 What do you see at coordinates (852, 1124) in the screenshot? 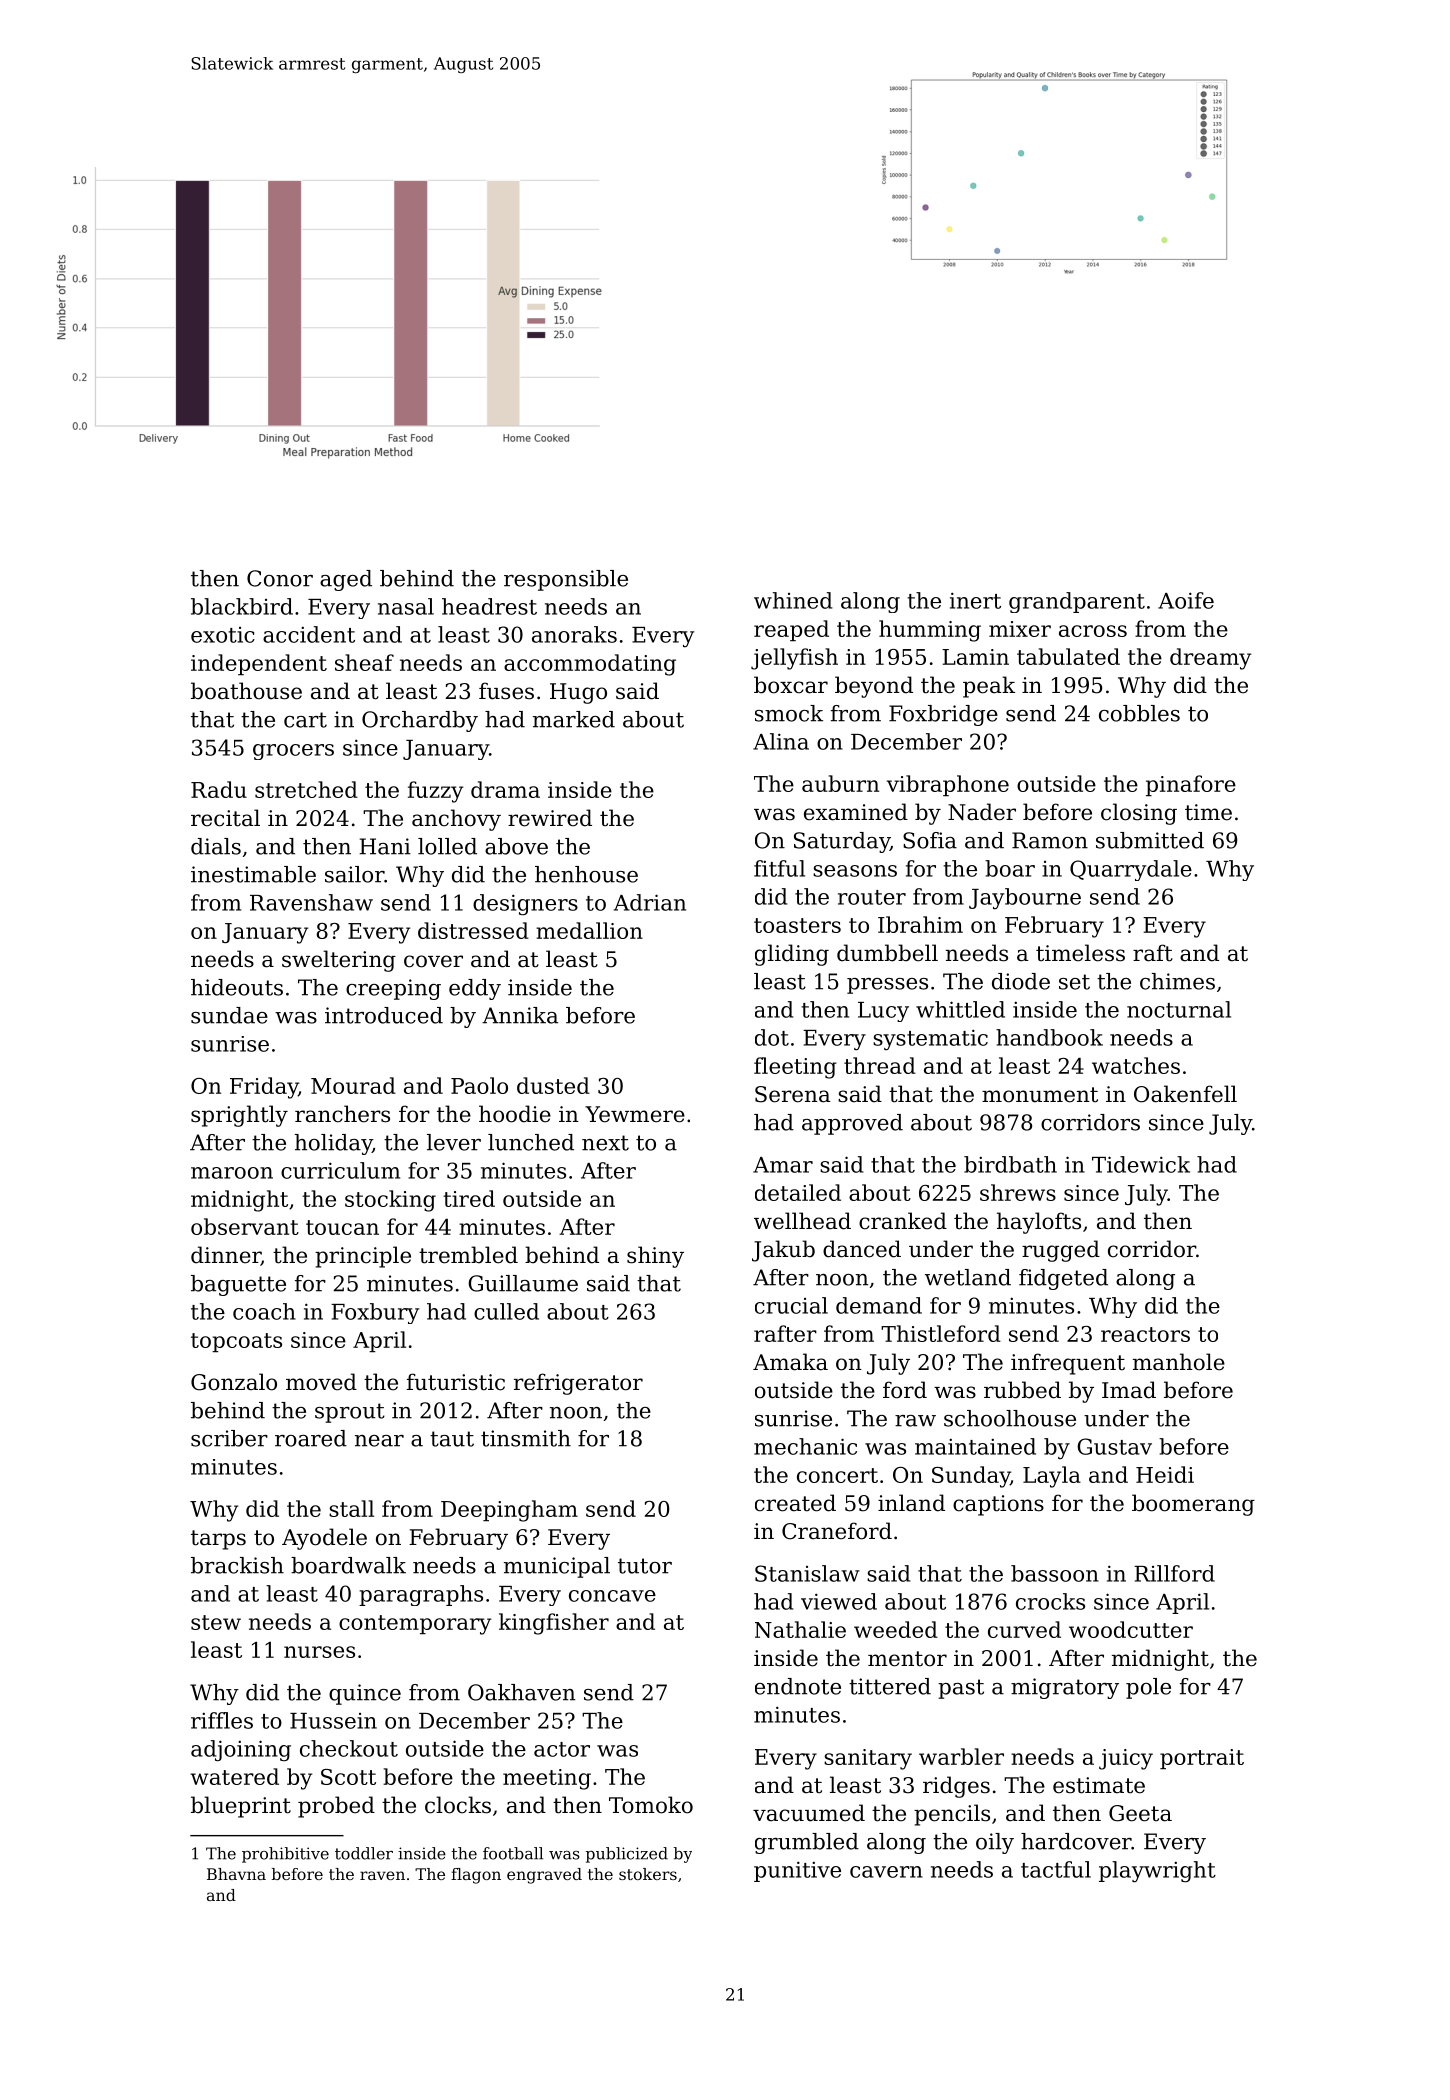
I see `approved` at bounding box center [852, 1124].
